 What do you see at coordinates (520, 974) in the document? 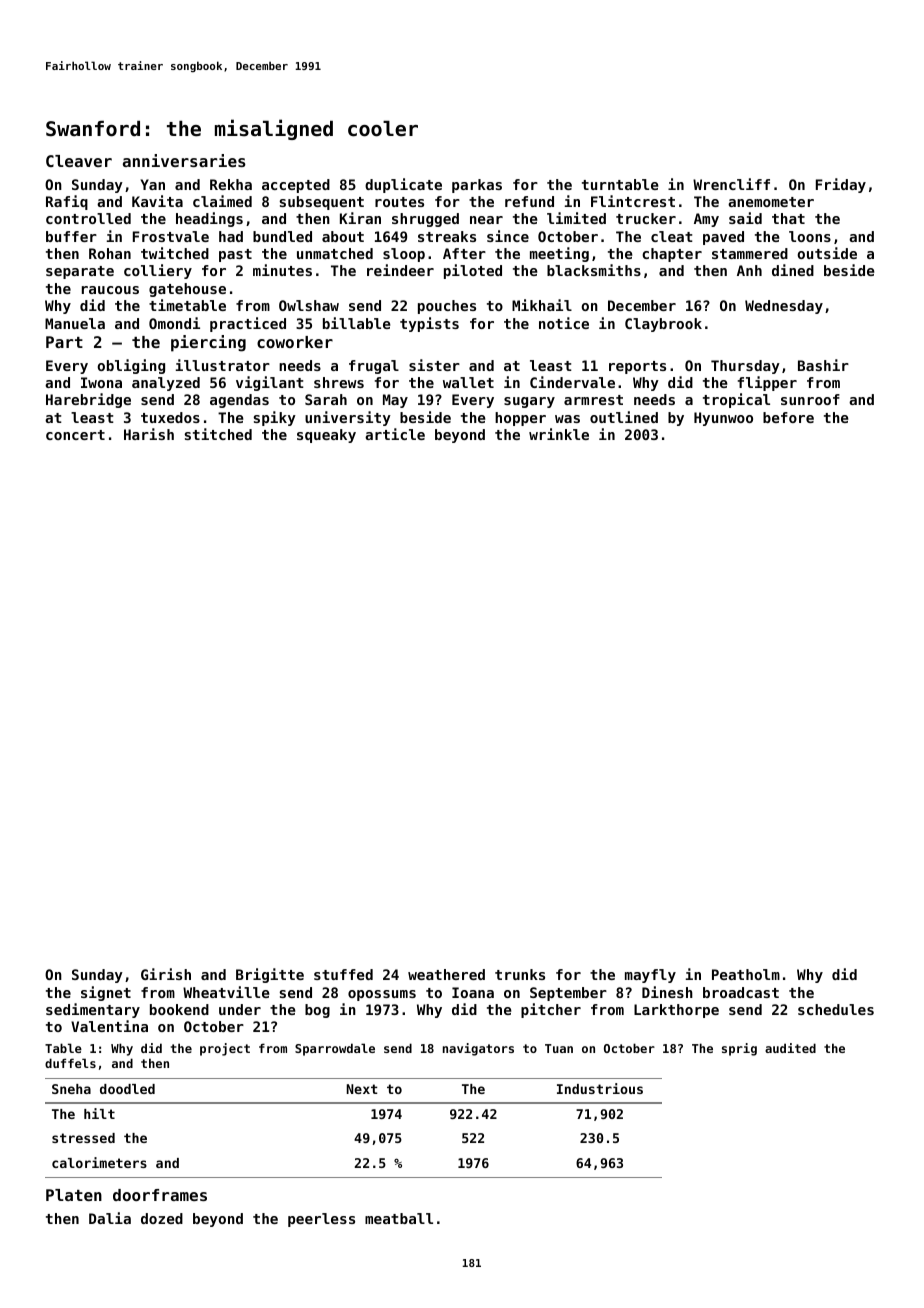
I see `trunks` at bounding box center [520, 974].
